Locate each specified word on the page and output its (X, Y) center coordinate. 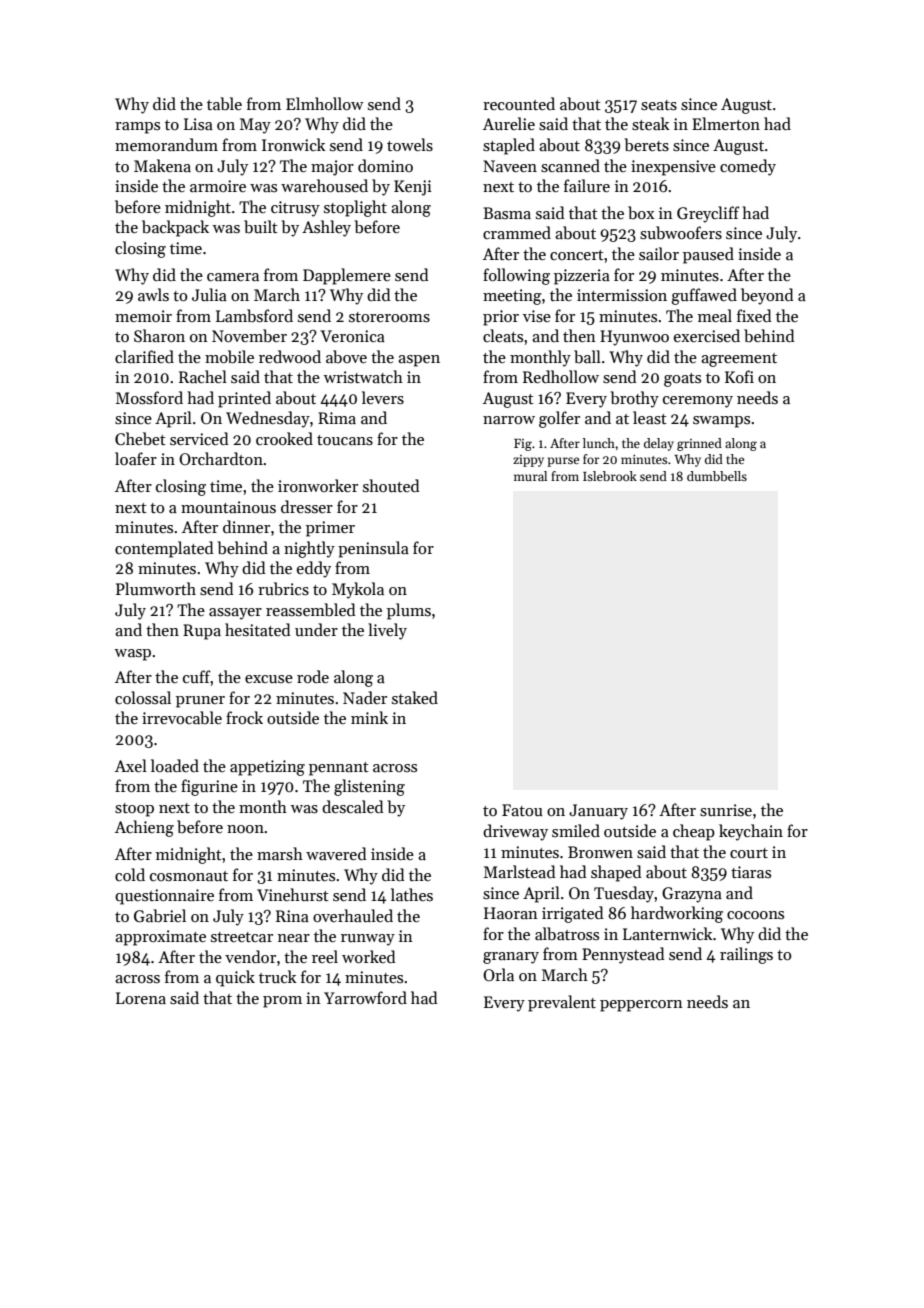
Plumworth (156, 588)
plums (409, 611)
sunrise (726, 810)
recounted (519, 103)
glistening (369, 787)
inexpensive (673, 168)
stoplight (355, 208)
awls (153, 294)
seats (659, 105)
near (294, 938)
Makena (162, 165)
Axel (131, 765)
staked (415, 697)
